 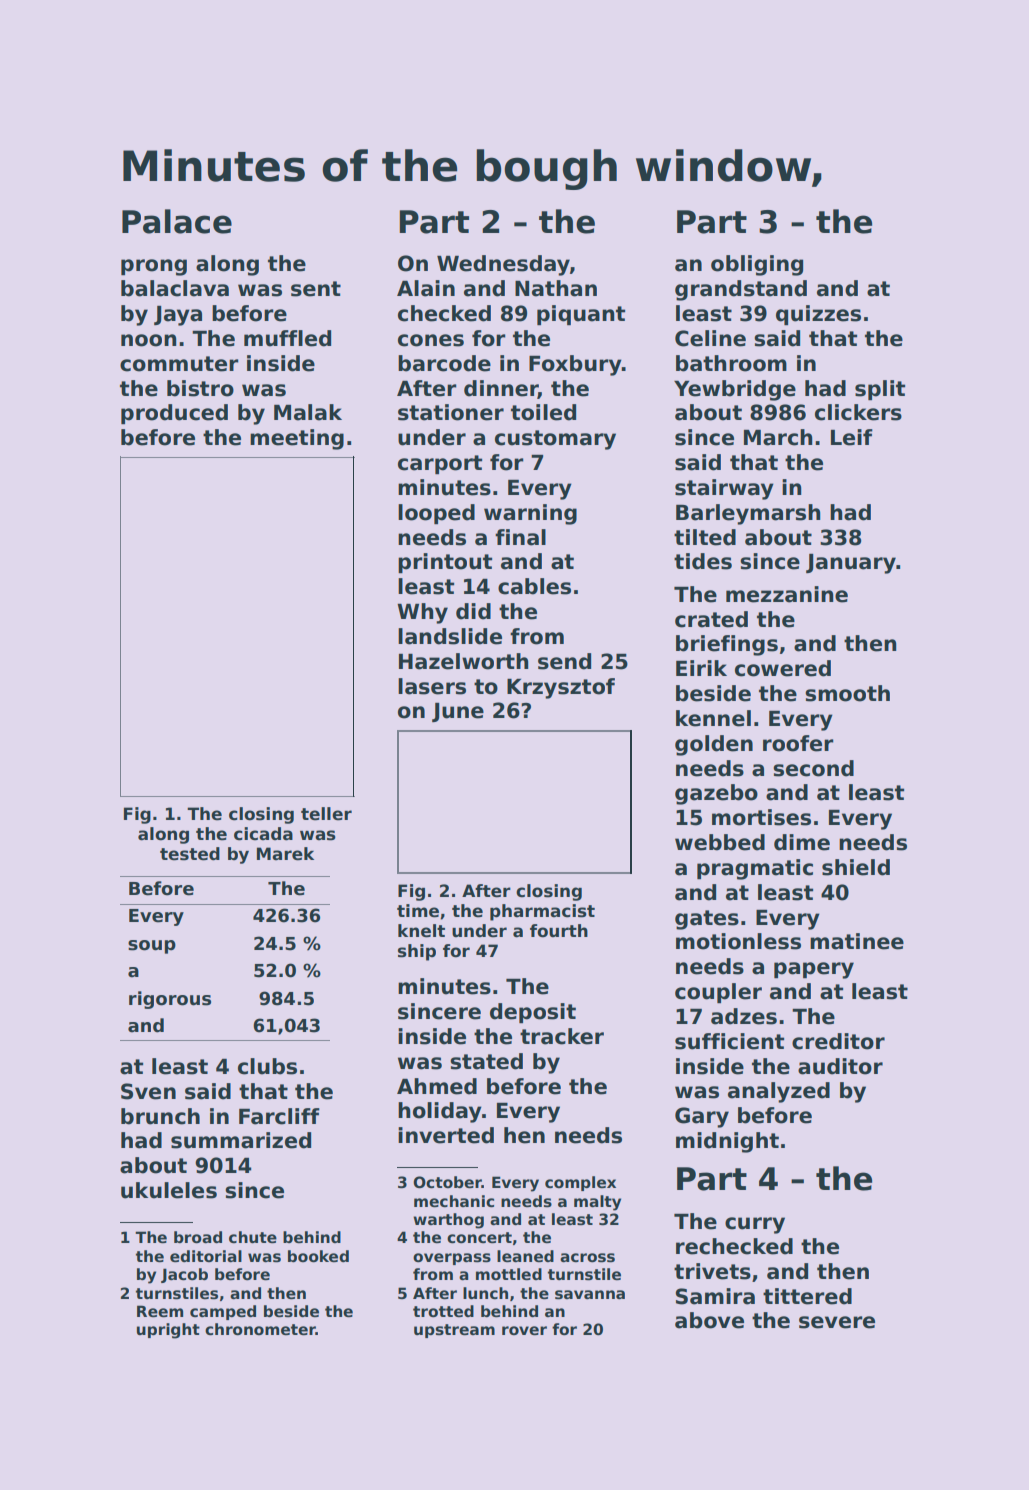 I want to click on smooth, so click(x=847, y=693).
